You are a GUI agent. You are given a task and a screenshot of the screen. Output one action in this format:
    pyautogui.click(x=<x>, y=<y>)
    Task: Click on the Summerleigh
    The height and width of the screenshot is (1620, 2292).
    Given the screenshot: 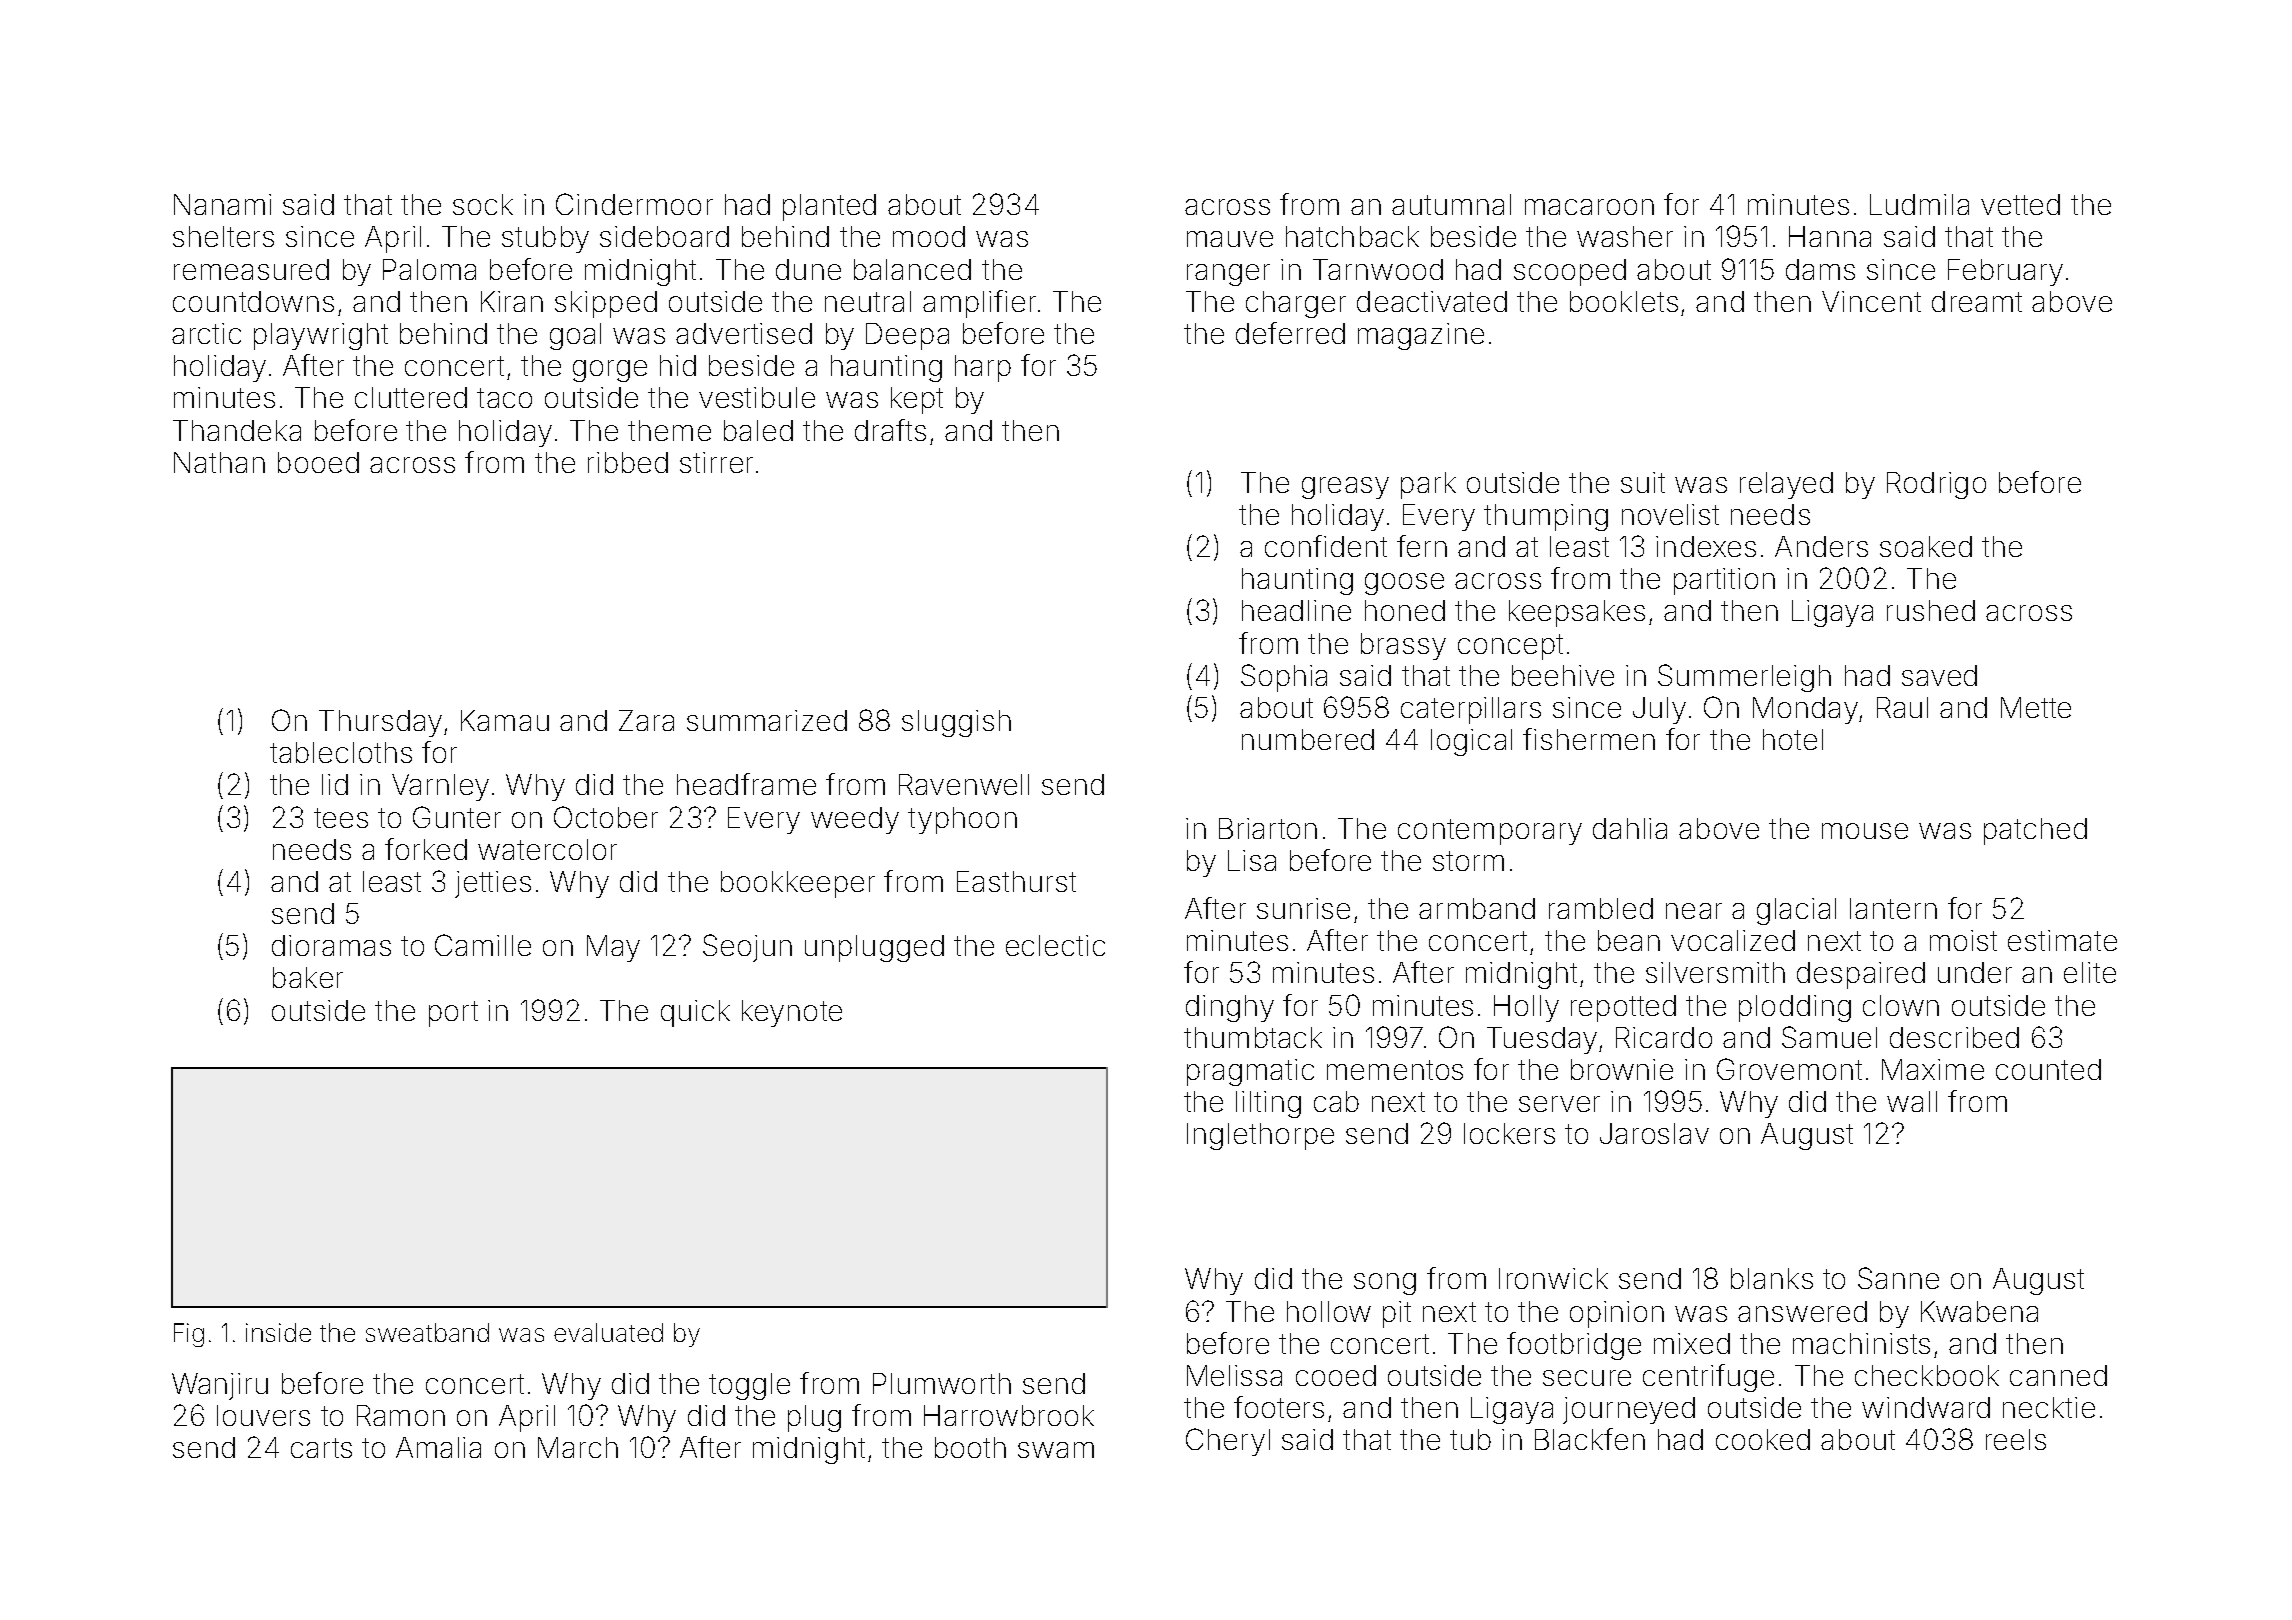 What is the action you would take?
    pyautogui.click(x=1744, y=678)
